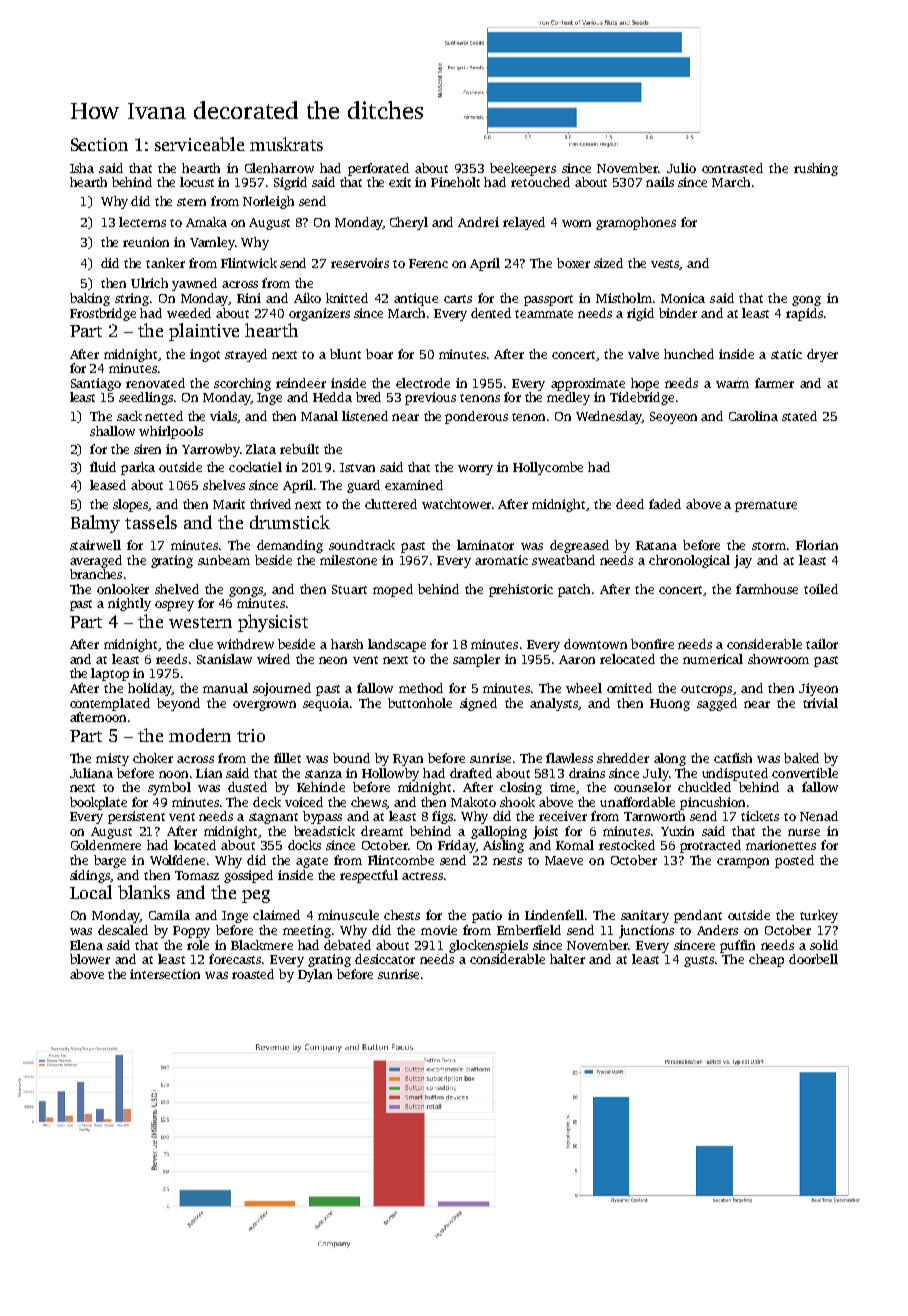 The height and width of the screenshot is (1316, 908). Describe the element at coordinates (90, 959) in the screenshot. I see `blower` at that location.
